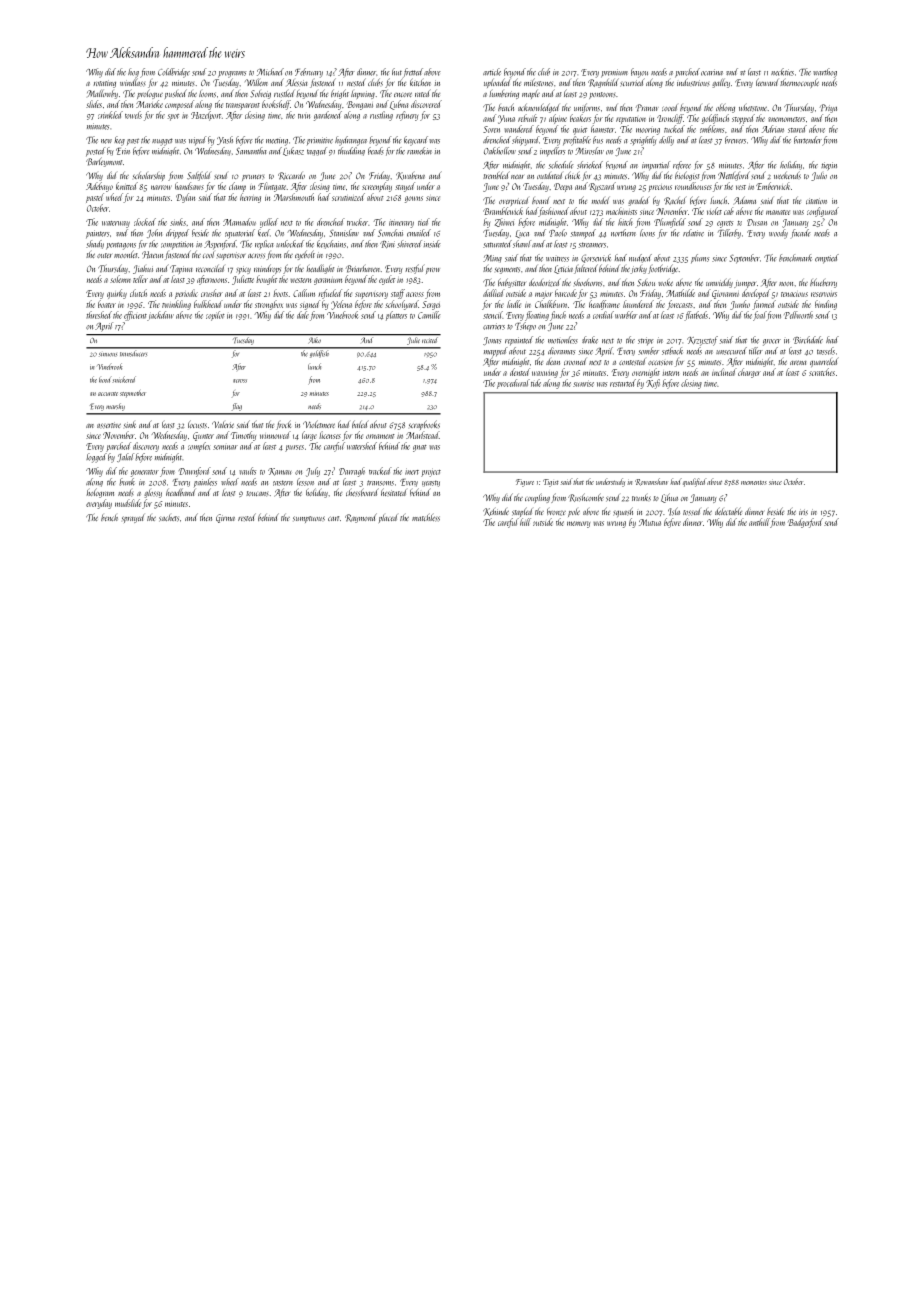 This document has height=1308, width=924. Describe the element at coordinates (419, 233) in the document. I see `emailed` at that location.
